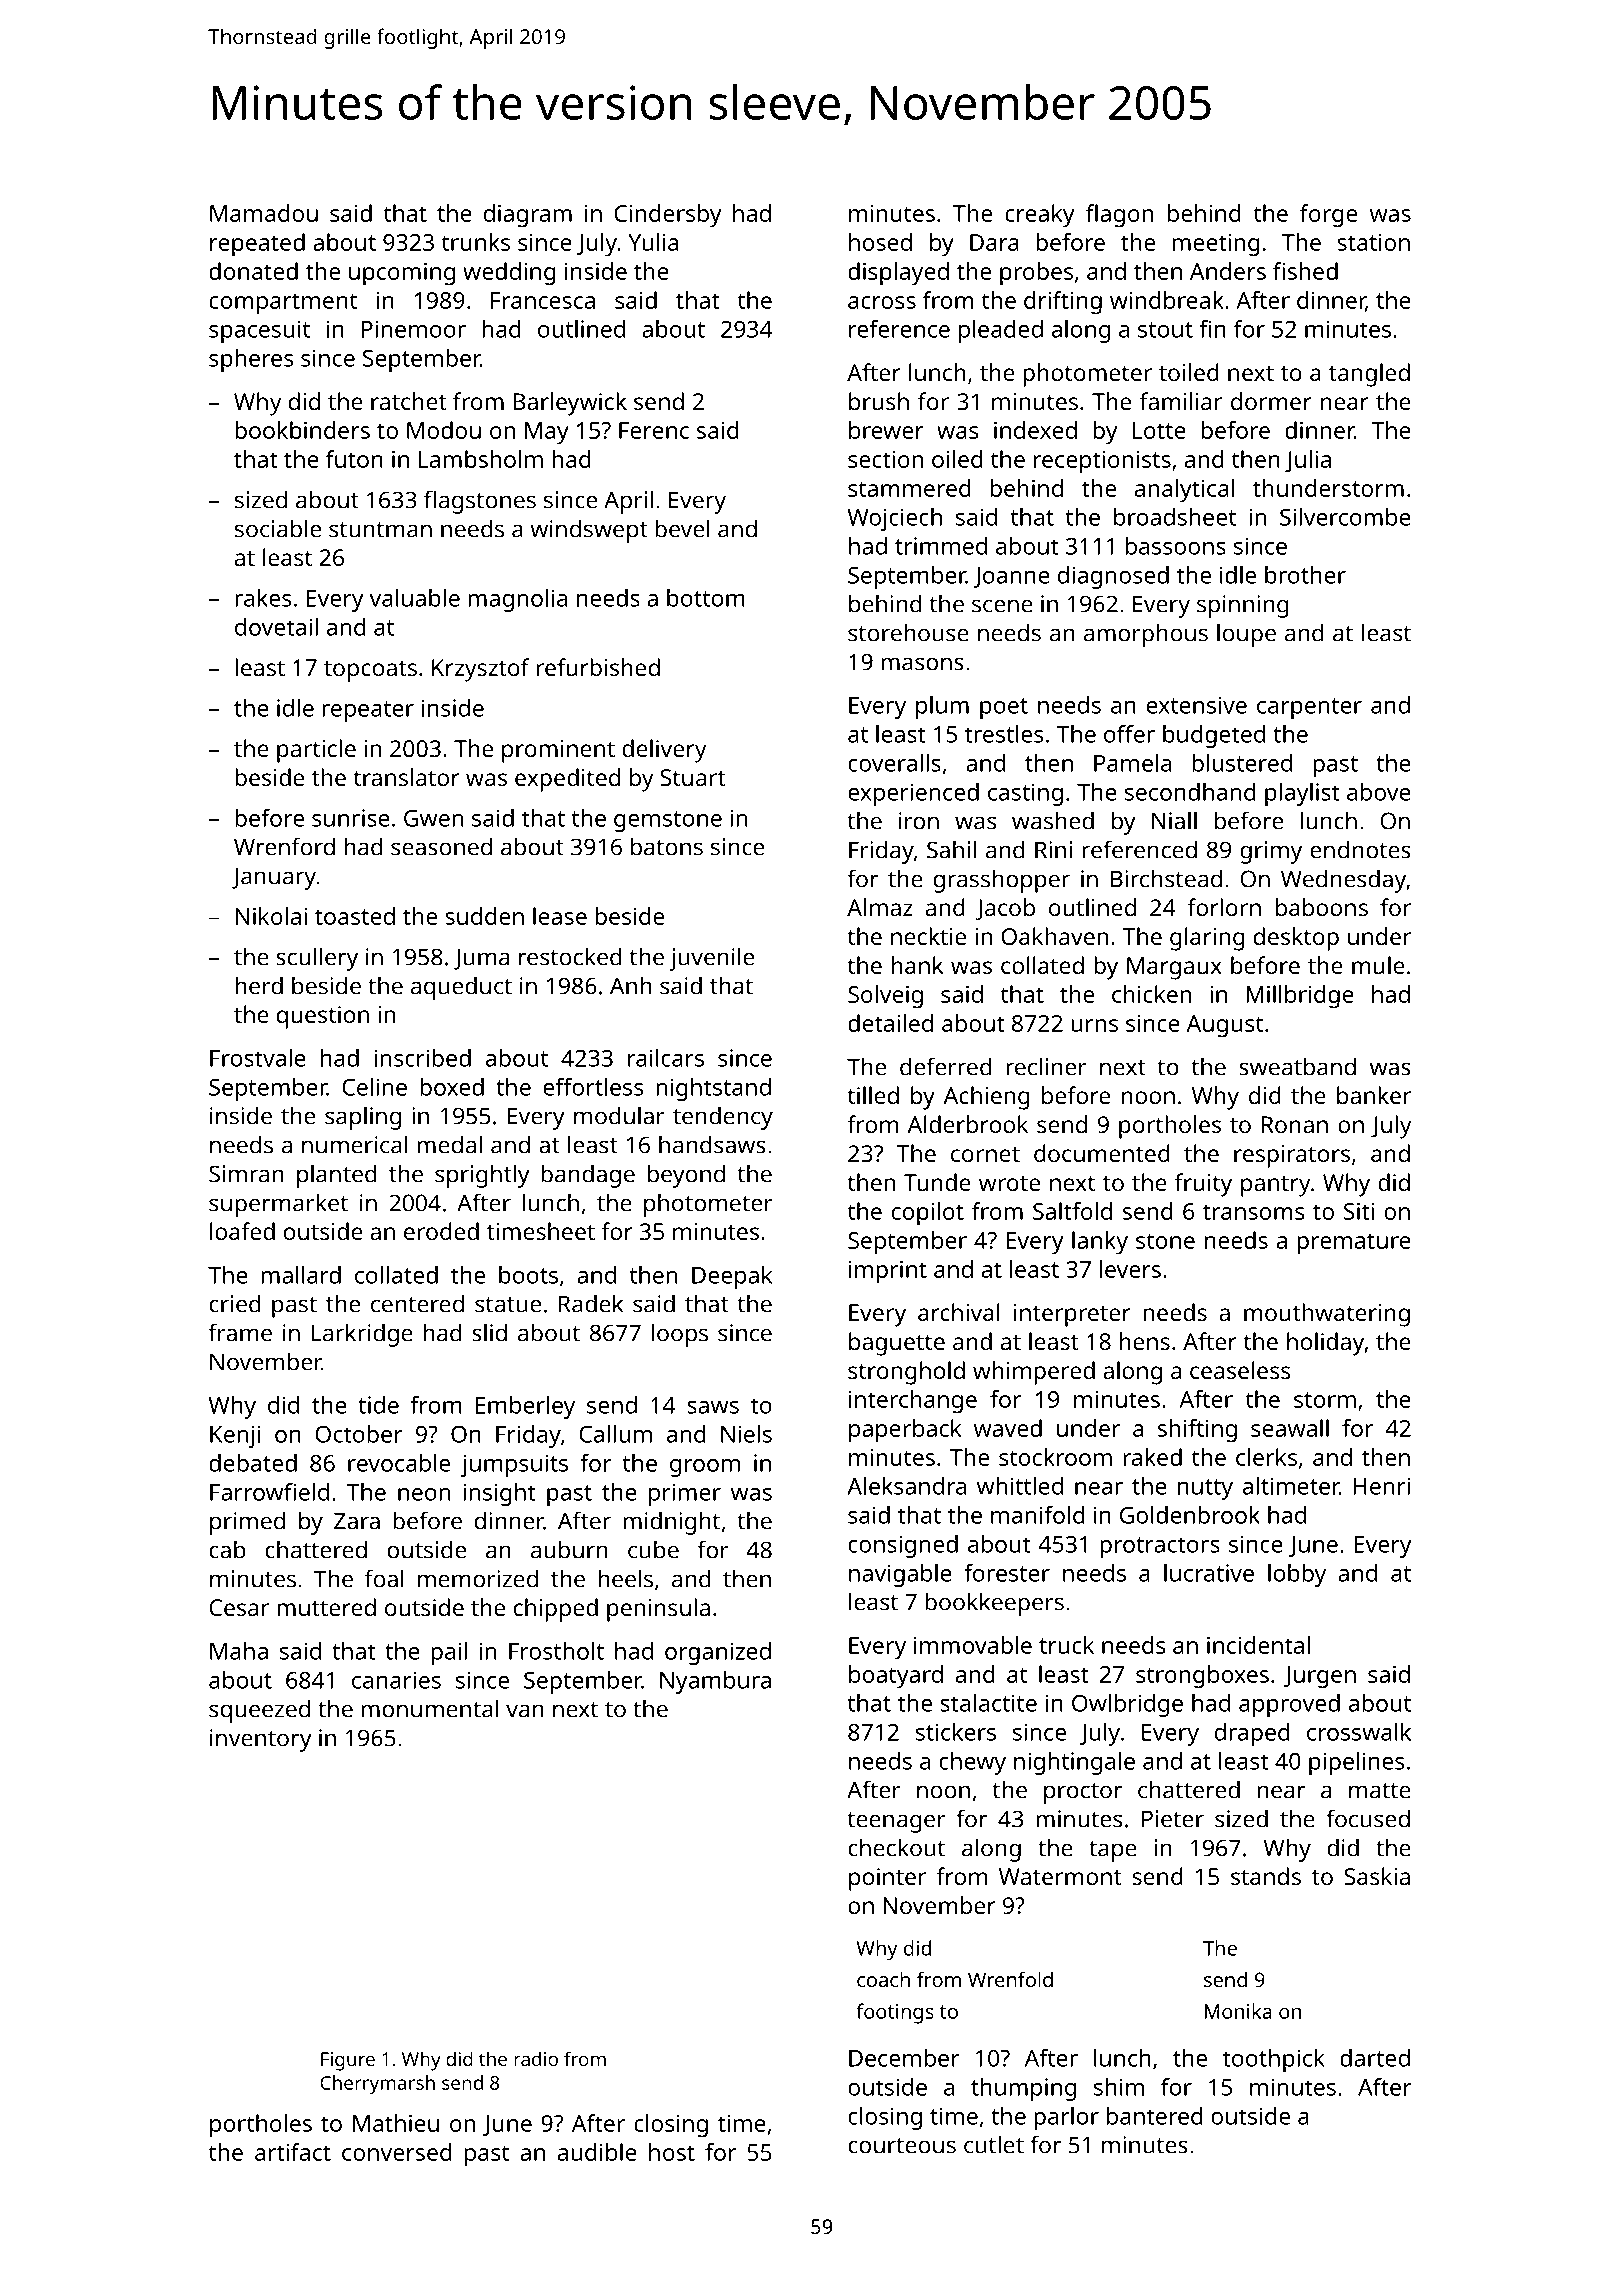 The image size is (1620, 2292). What do you see at coordinates (264, 213) in the screenshot?
I see `Mamadou` at bounding box center [264, 213].
